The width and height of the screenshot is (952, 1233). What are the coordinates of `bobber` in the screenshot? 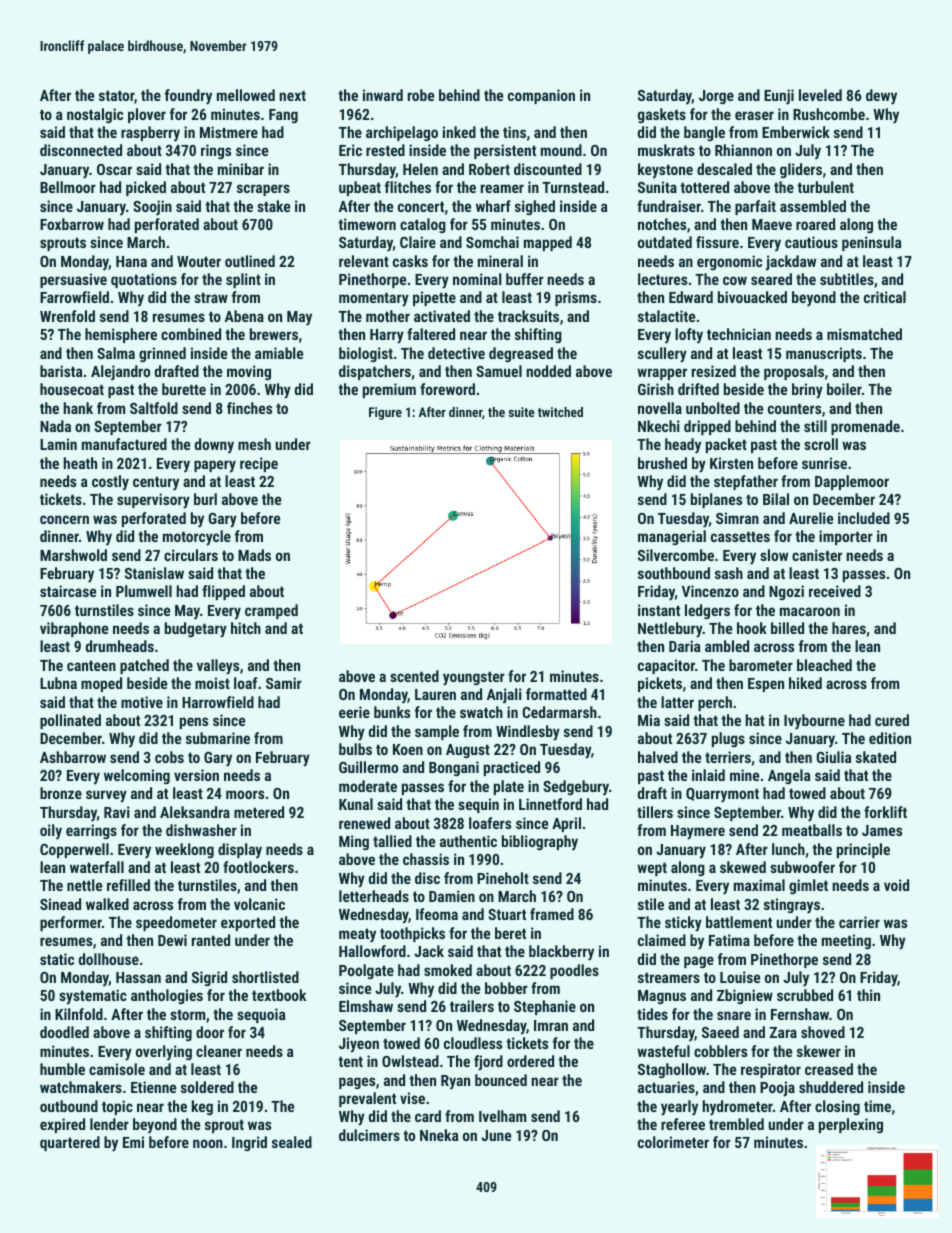 It's located at (506, 988).
